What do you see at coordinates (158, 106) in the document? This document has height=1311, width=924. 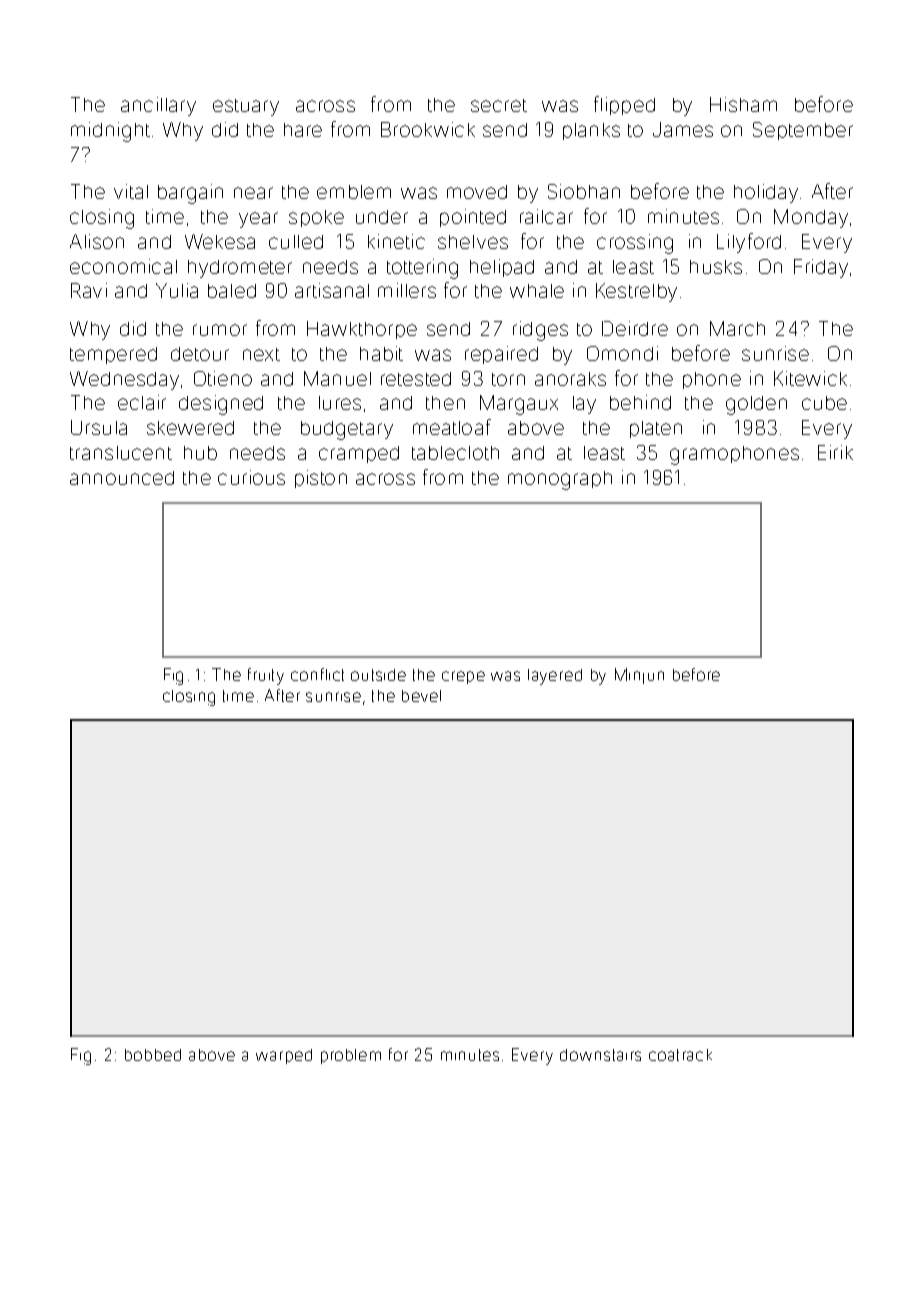 I see `ancillary` at bounding box center [158, 106].
